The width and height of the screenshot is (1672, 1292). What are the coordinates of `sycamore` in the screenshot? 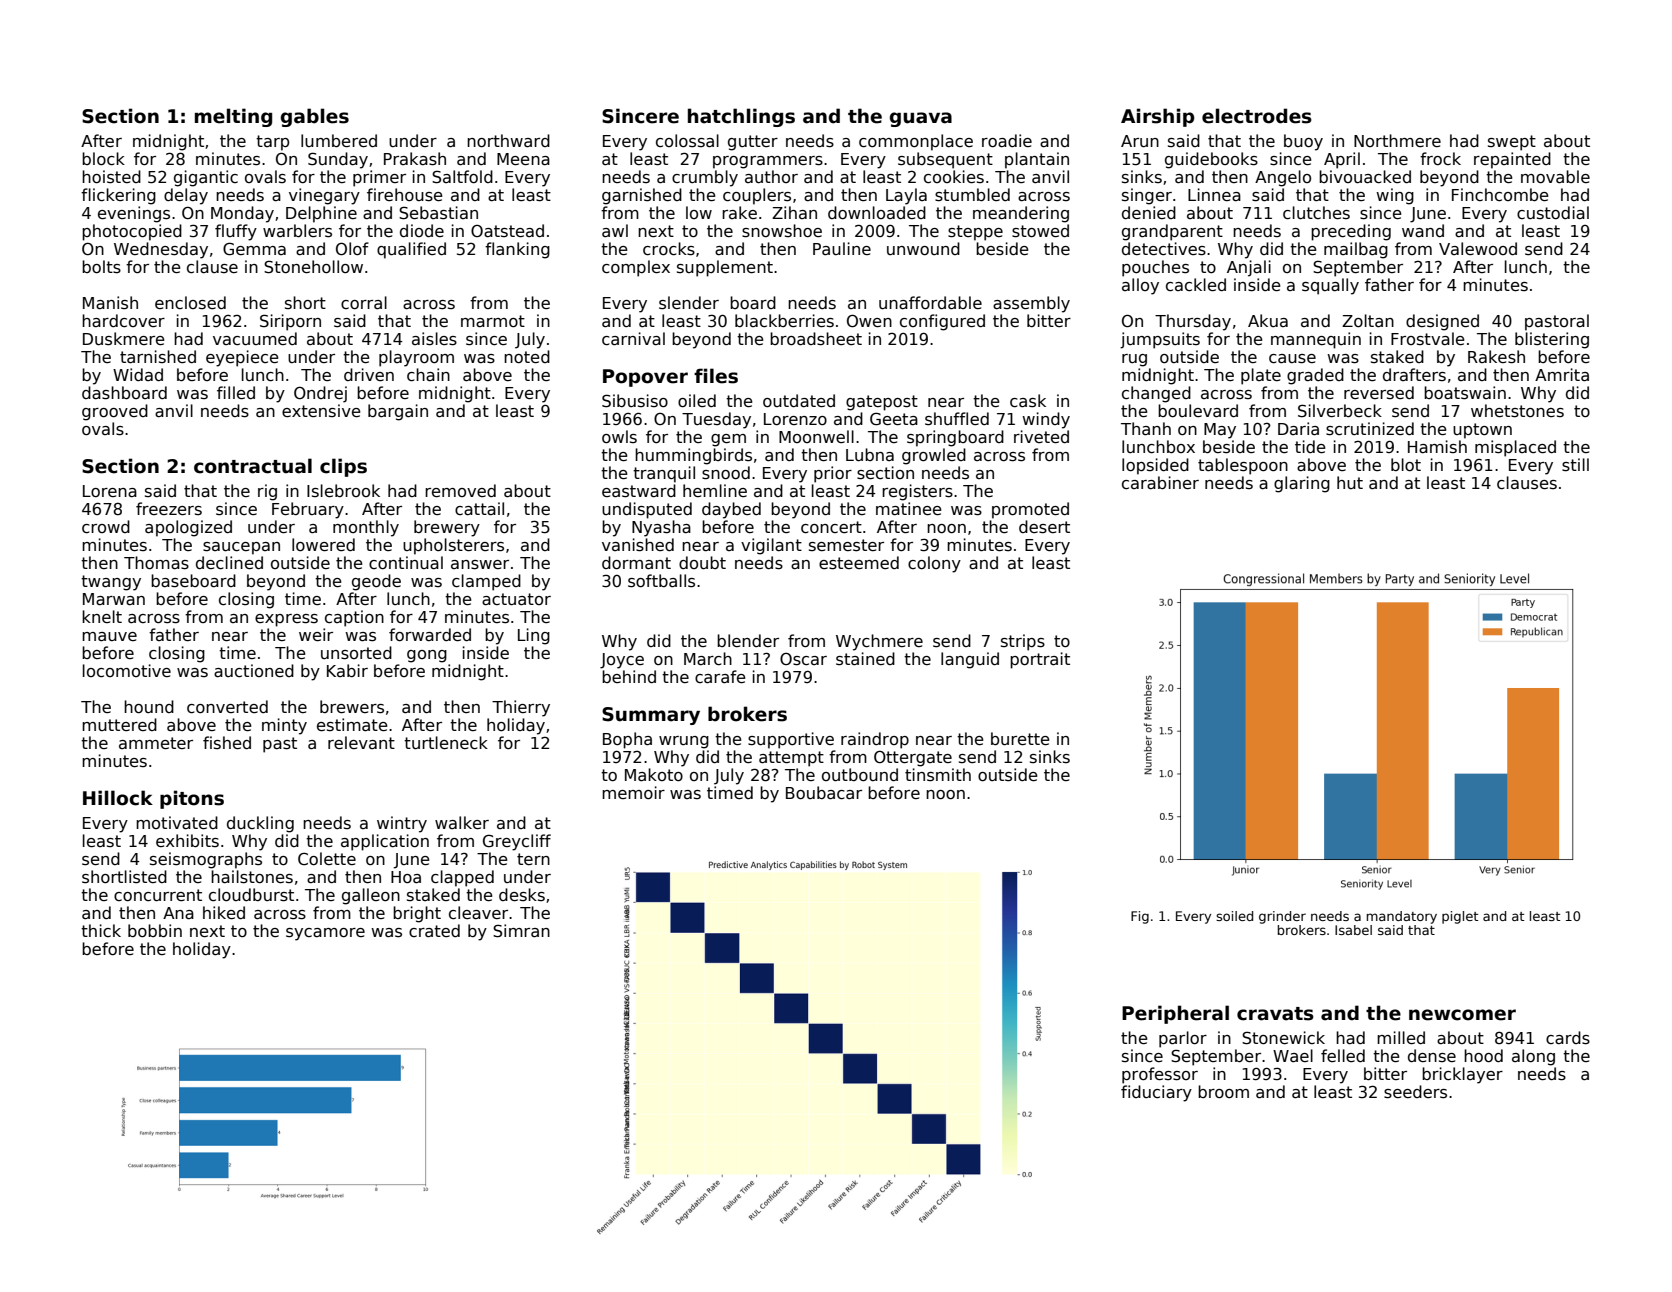 It's located at (325, 934).
